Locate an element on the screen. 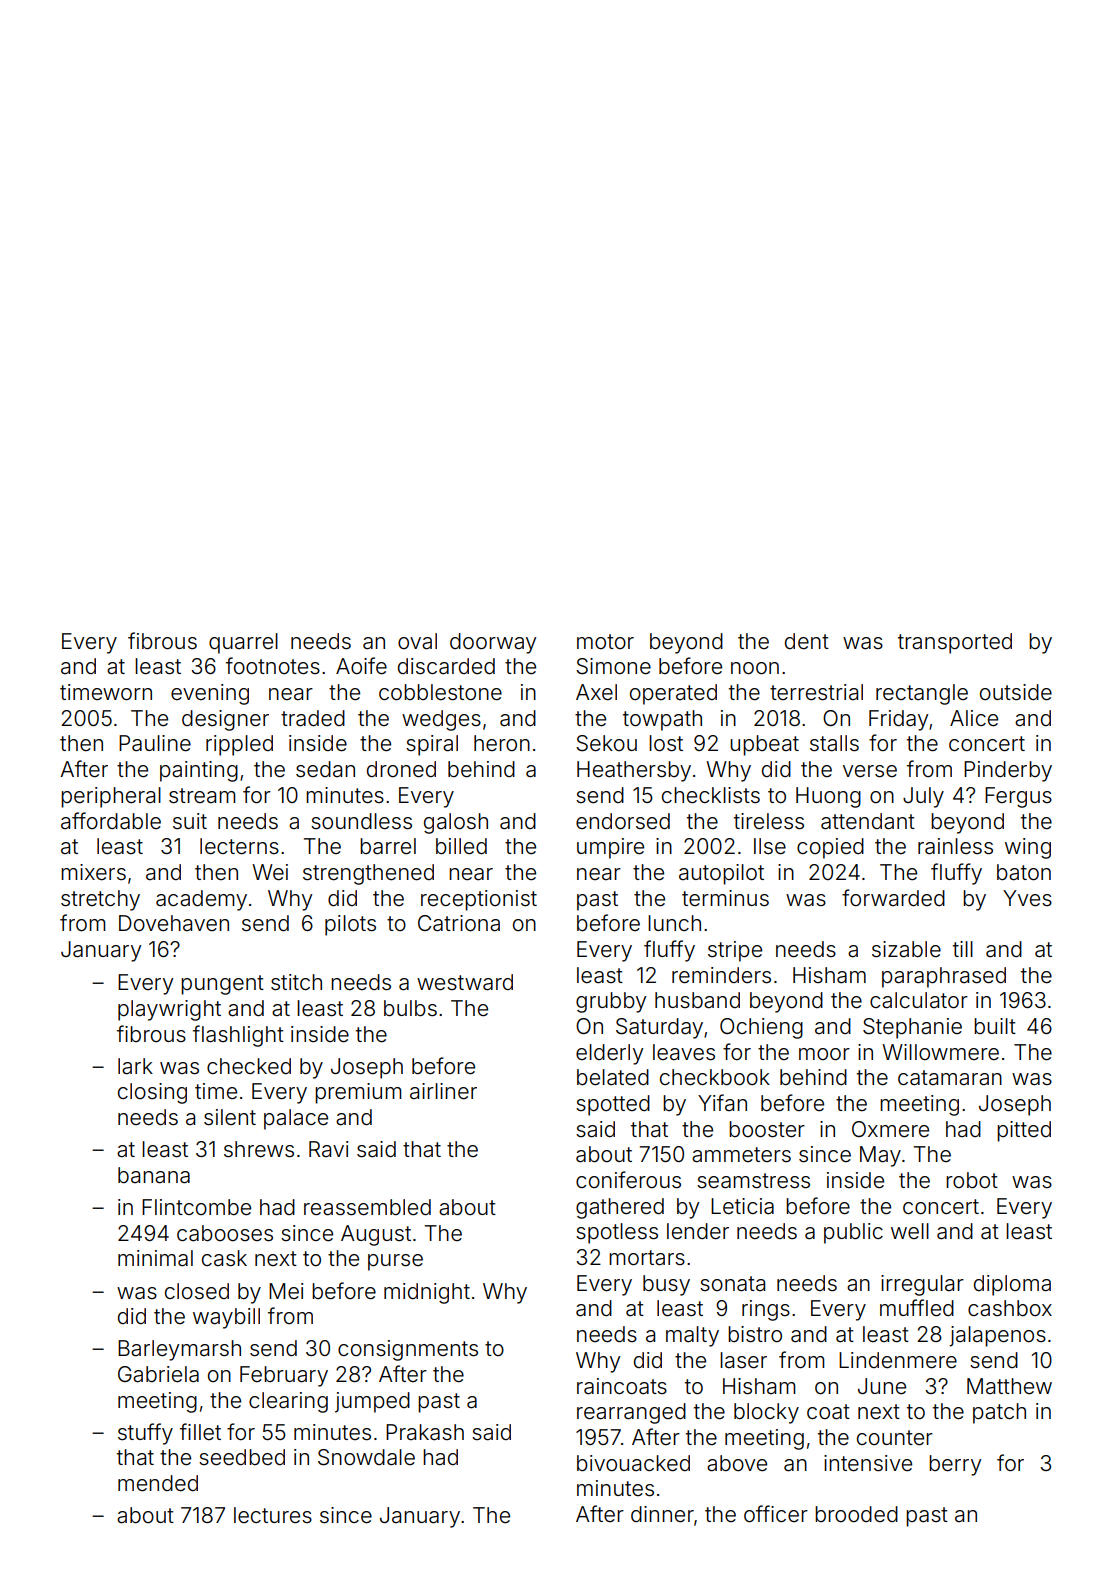  cobblestone is located at coordinates (440, 692).
